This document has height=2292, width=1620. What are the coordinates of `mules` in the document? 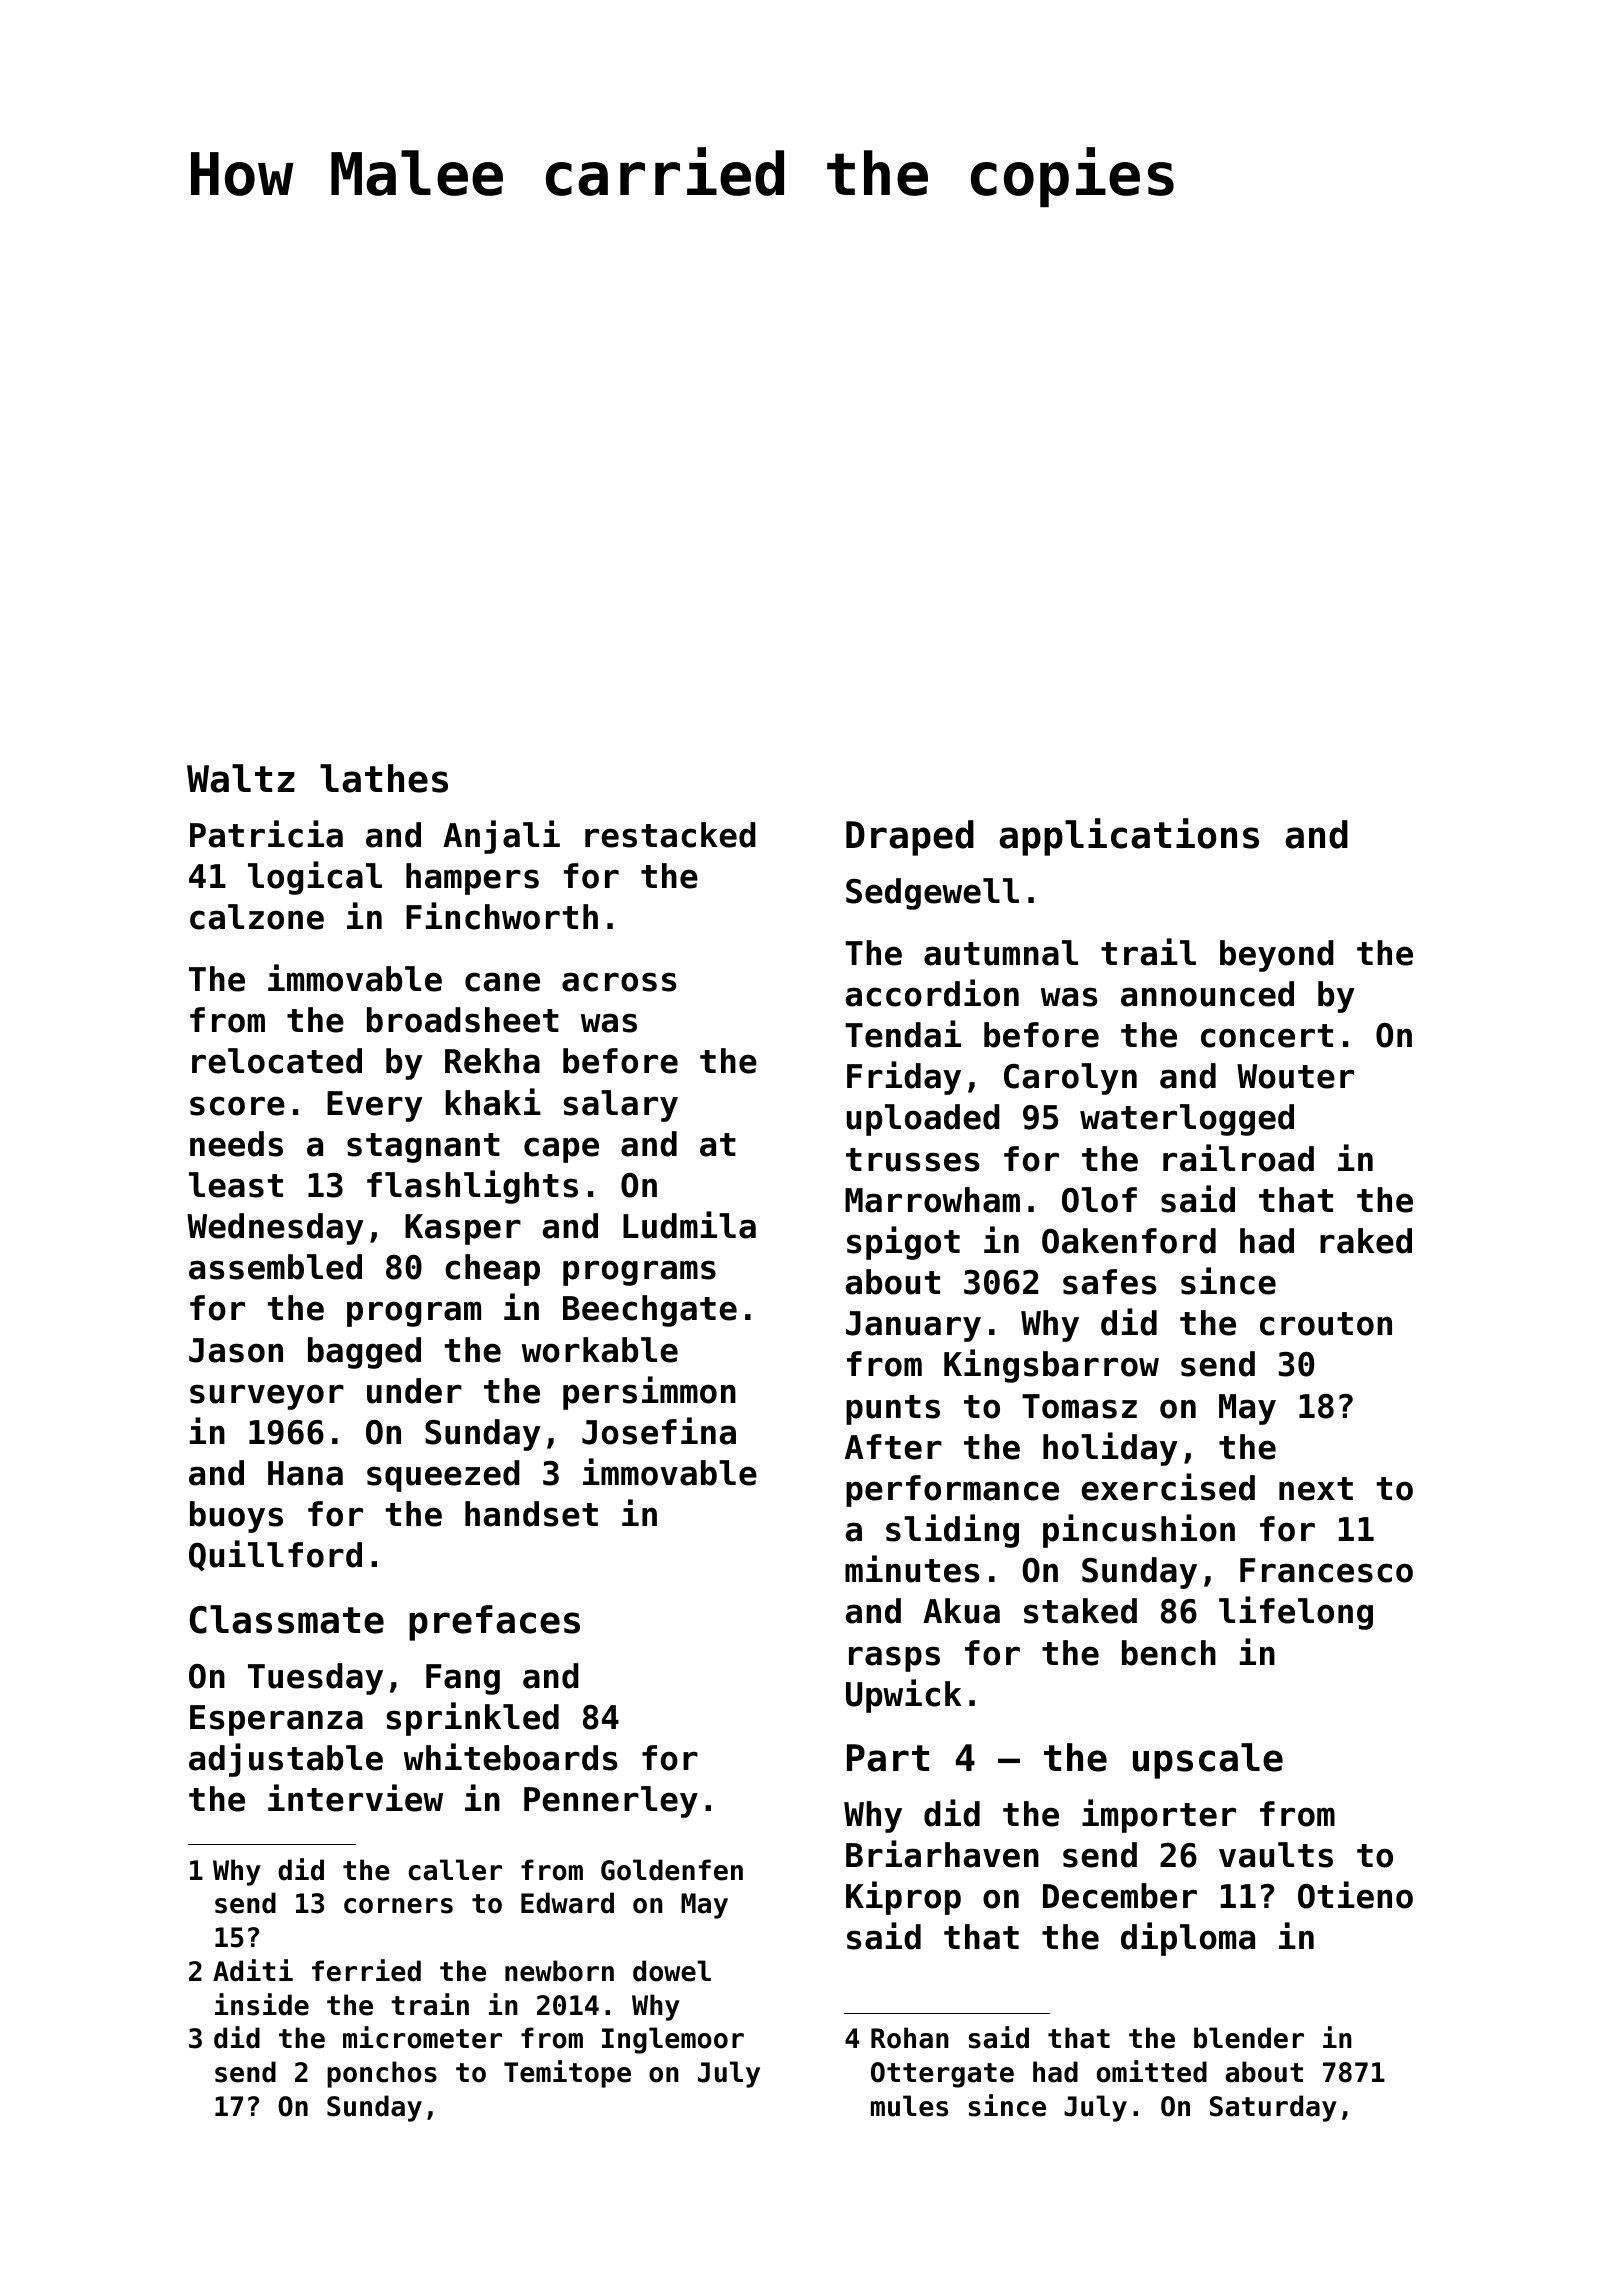 It's located at (909, 2106).
